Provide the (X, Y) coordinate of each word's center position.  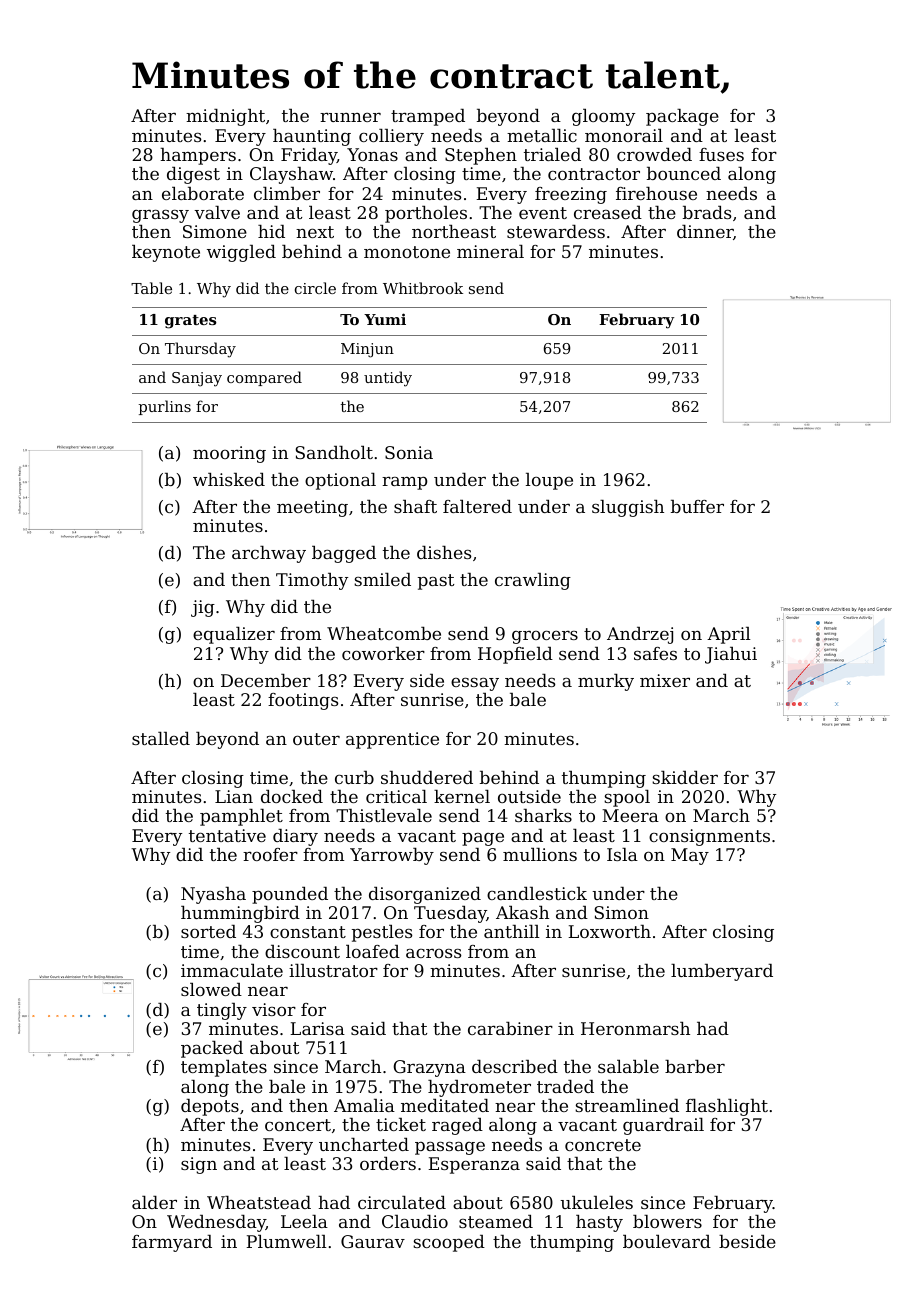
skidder (685, 777)
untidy (388, 379)
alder (154, 1202)
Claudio (415, 1221)
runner (350, 117)
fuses (721, 154)
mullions (540, 854)
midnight (225, 117)
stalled (161, 738)
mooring (229, 454)
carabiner (510, 1028)
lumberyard (722, 972)
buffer (697, 506)
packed (212, 1049)
